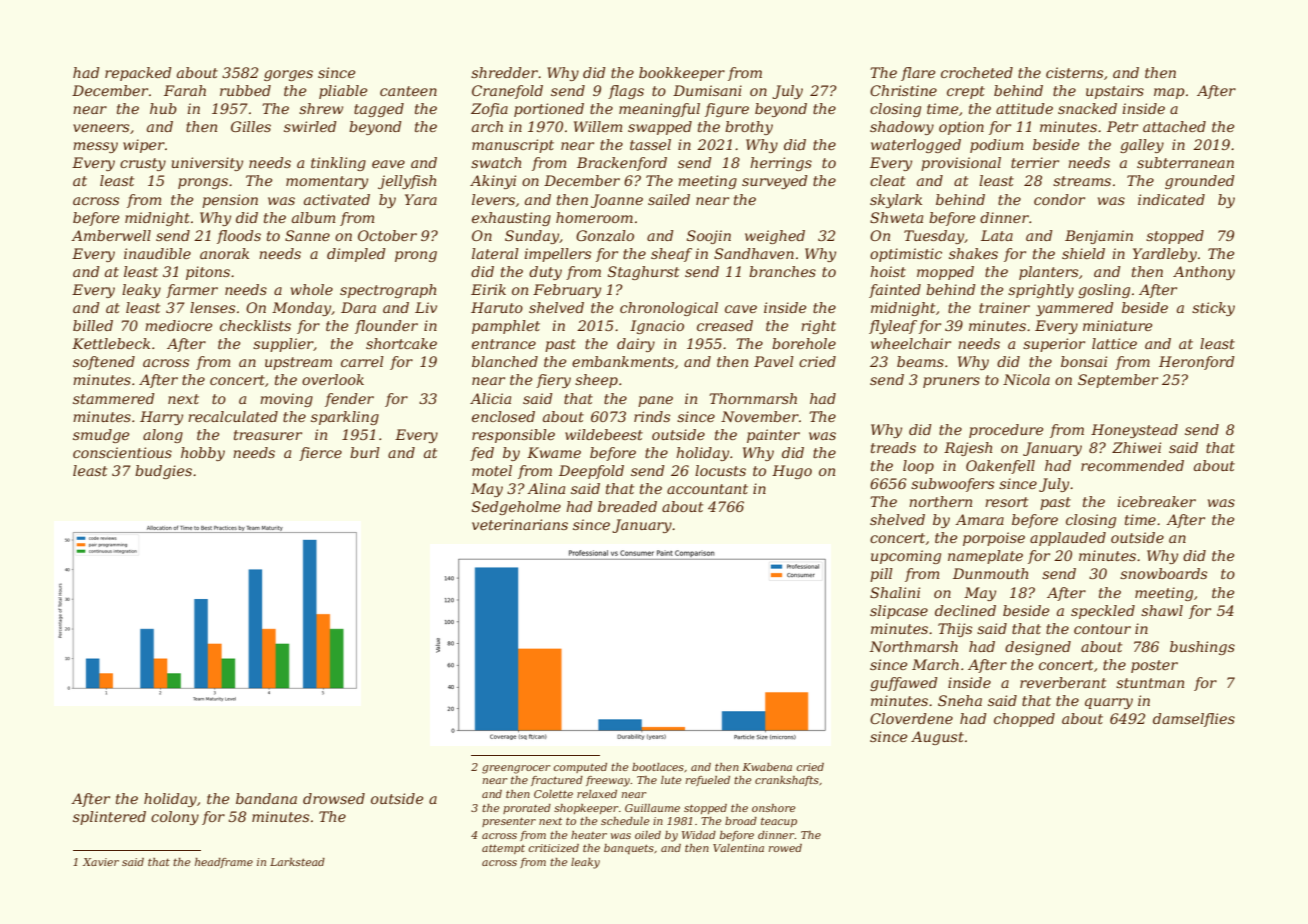  I want to click on Hugo, so click(792, 472).
